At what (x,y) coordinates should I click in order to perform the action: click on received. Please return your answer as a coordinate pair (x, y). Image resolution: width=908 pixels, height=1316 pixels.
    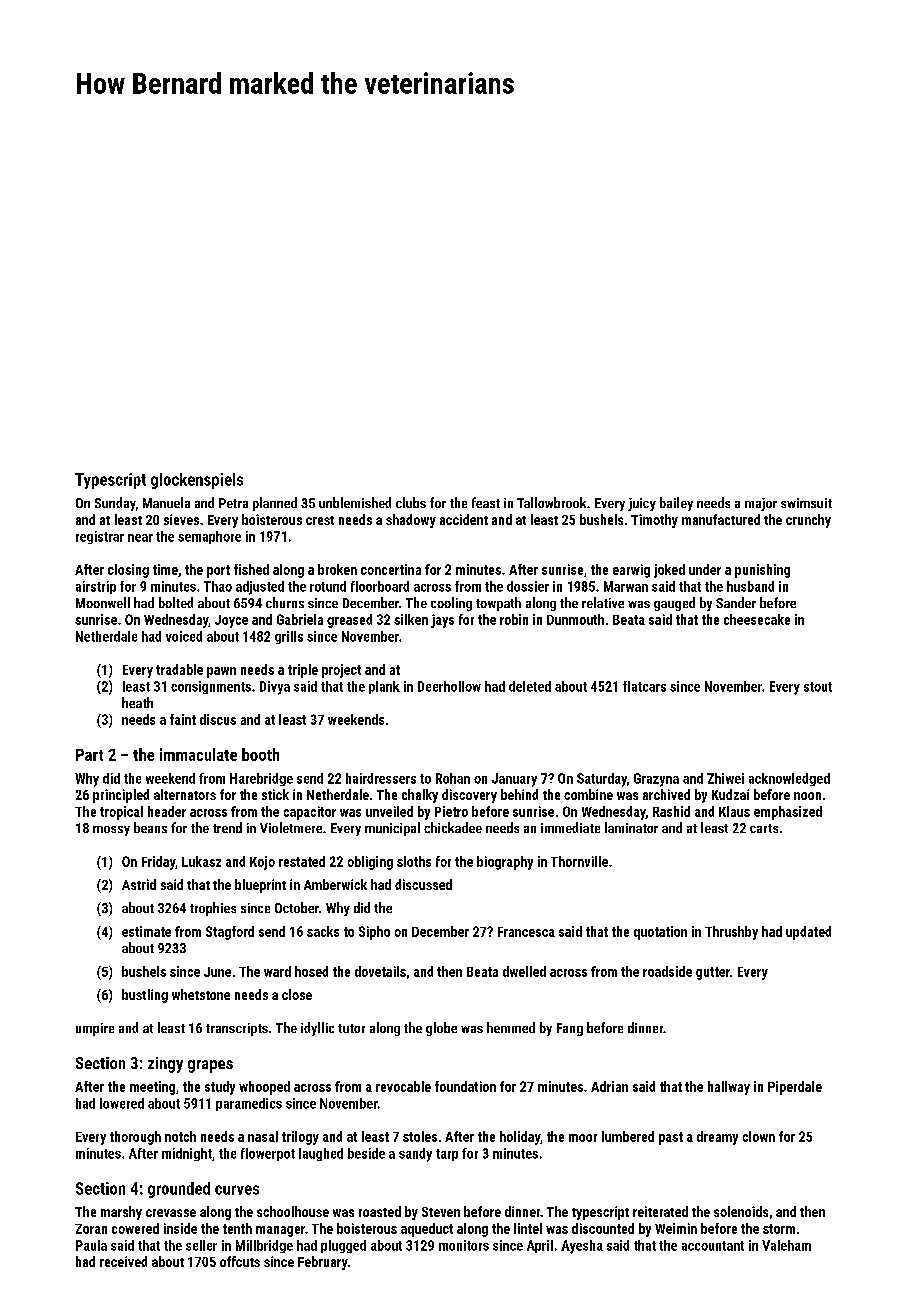
    Looking at the image, I should click on (123, 1261).
